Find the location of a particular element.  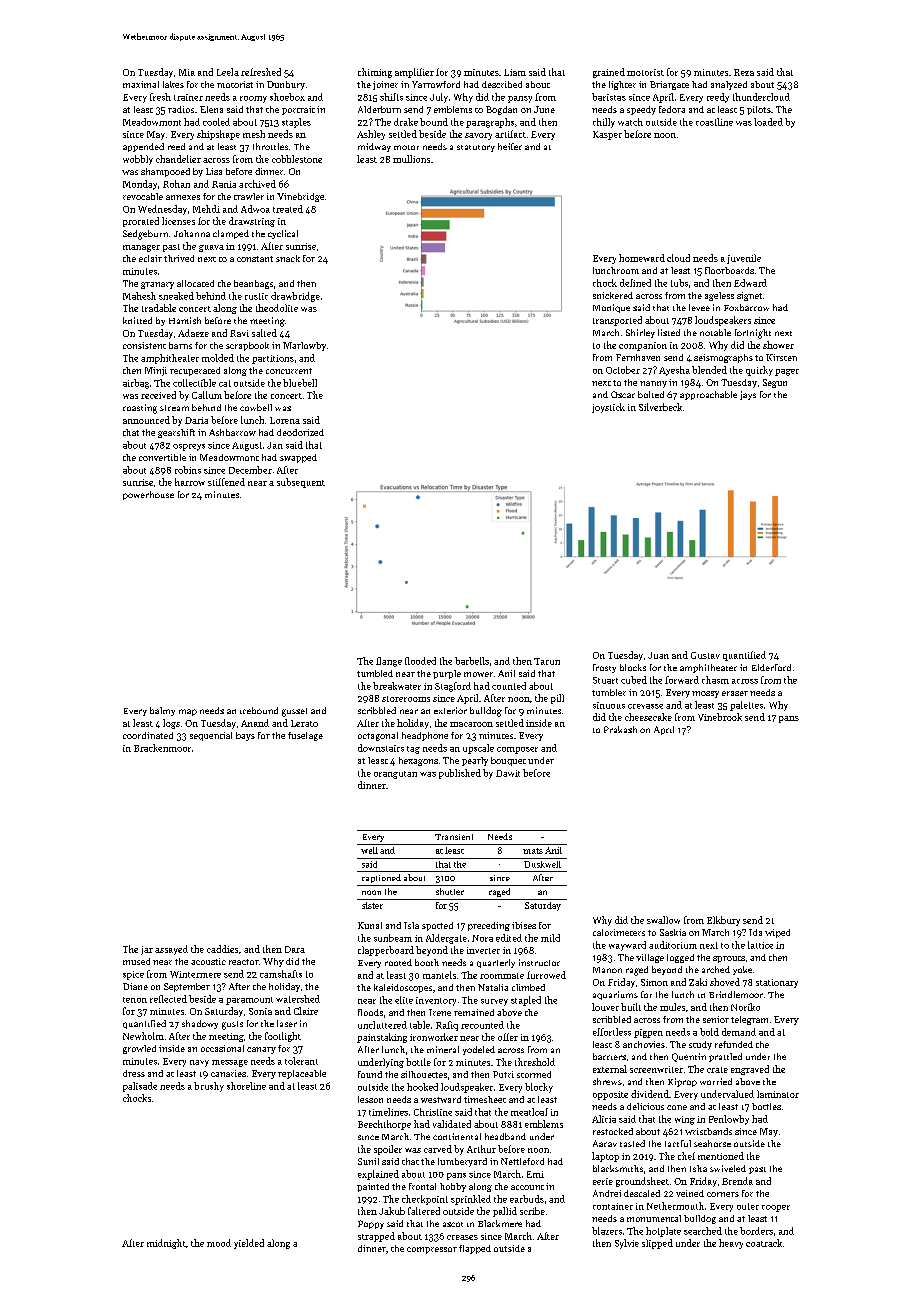

coastline is located at coordinates (714, 122).
